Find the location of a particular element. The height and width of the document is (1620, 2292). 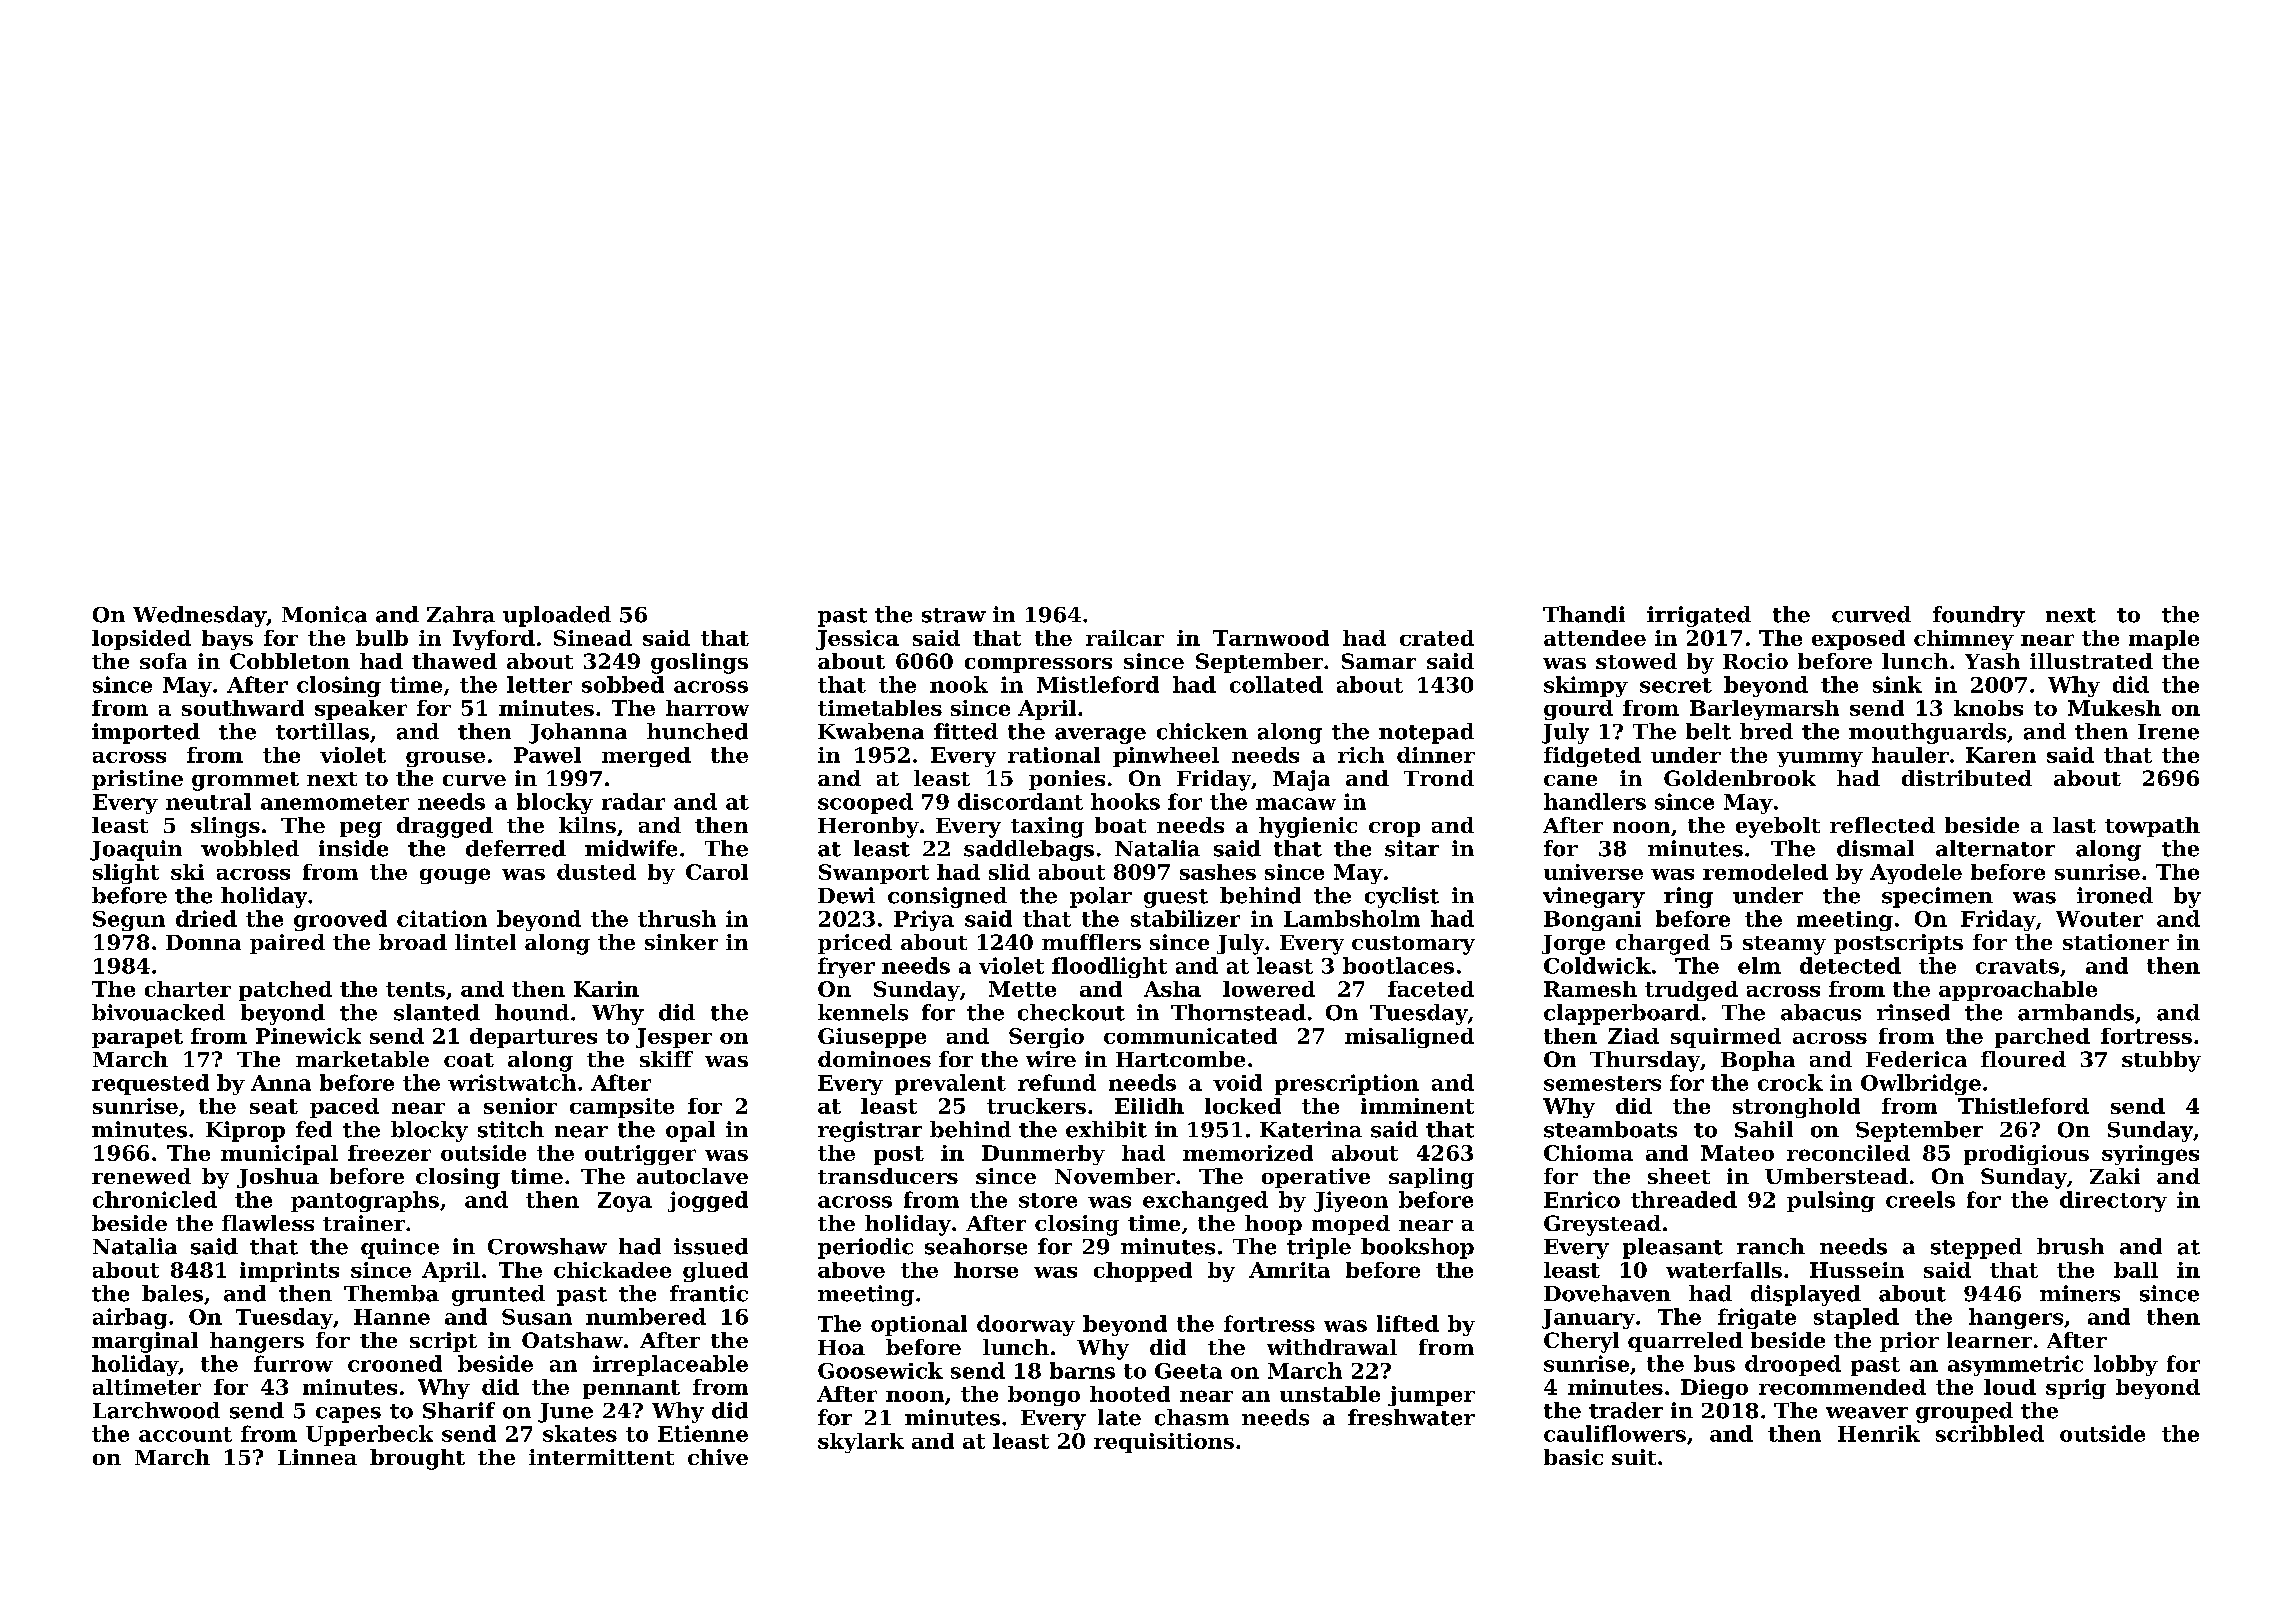

charter is located at coordinates (188, 989).
